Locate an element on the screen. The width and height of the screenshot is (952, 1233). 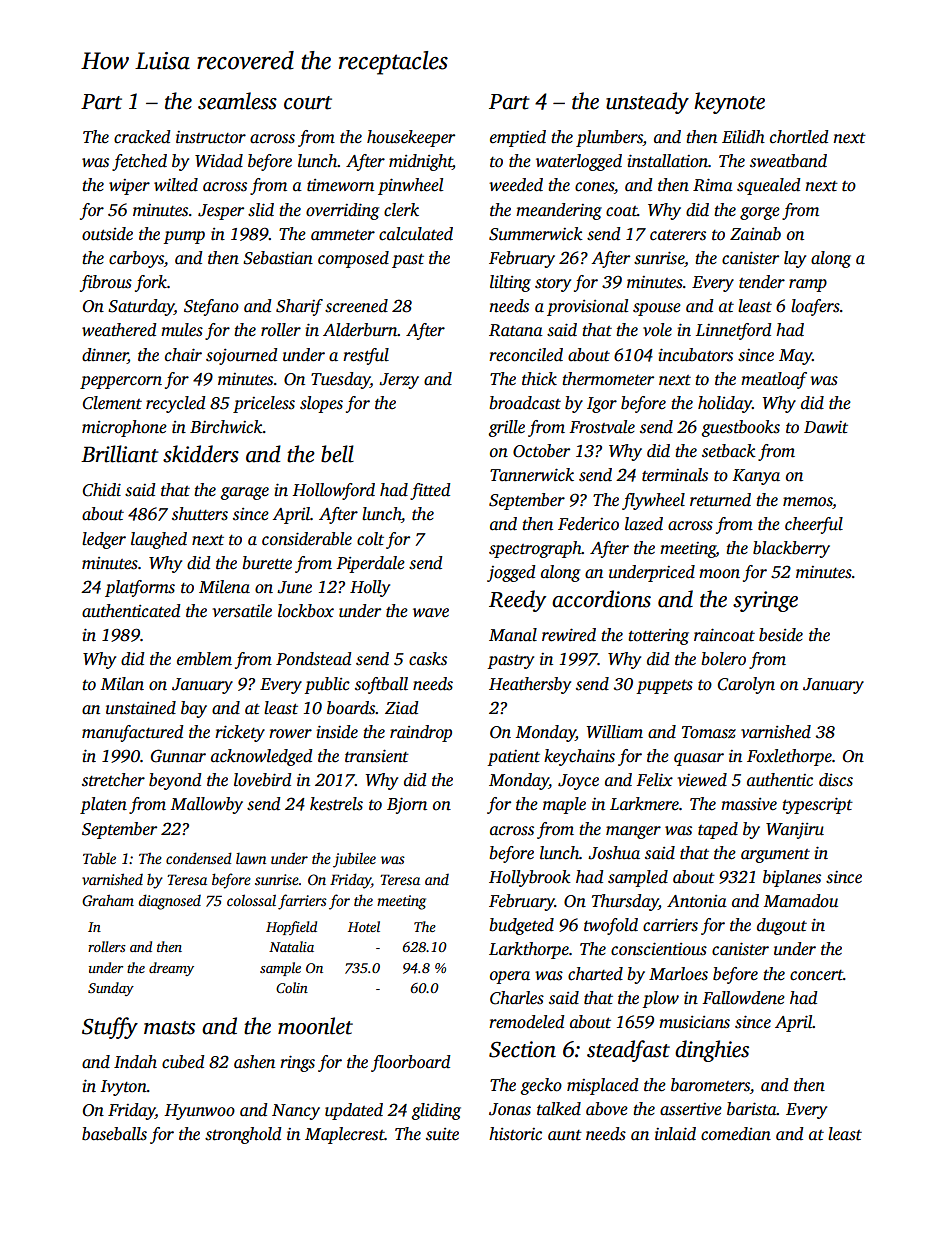
mules is located at coordinates (182, 330).
